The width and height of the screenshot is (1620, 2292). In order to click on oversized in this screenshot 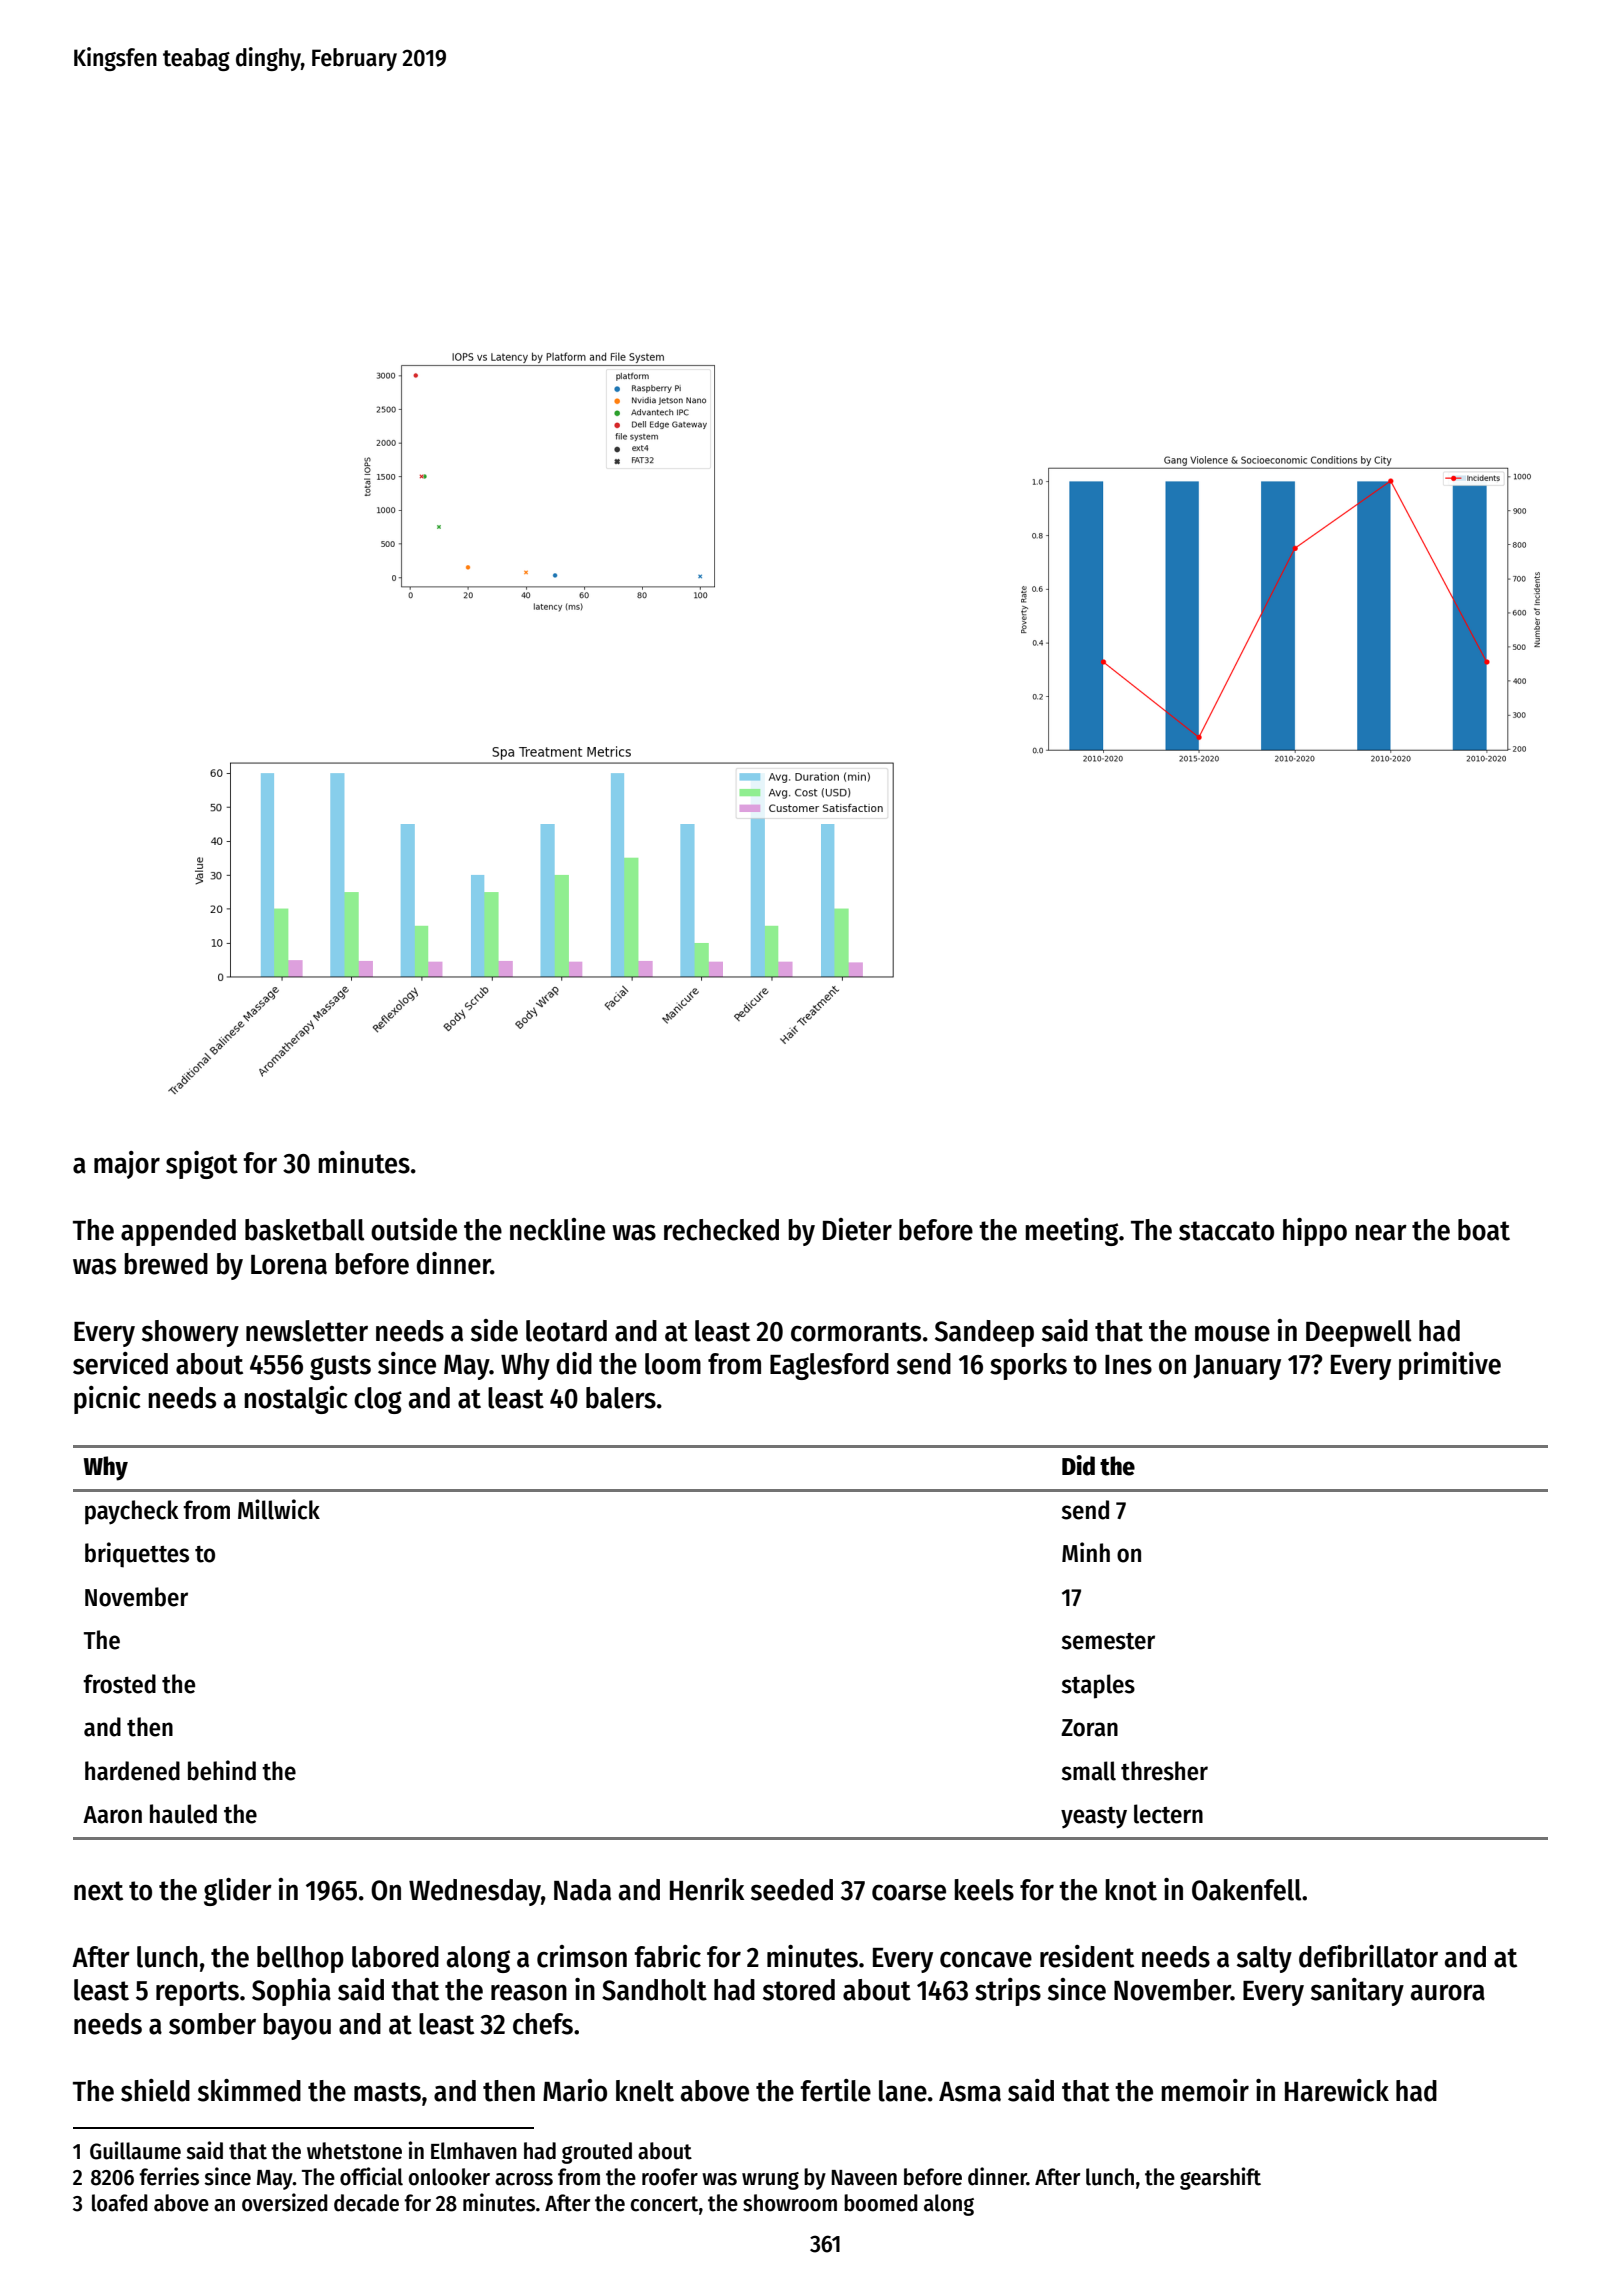, I will do `click(285, 2202)`.
